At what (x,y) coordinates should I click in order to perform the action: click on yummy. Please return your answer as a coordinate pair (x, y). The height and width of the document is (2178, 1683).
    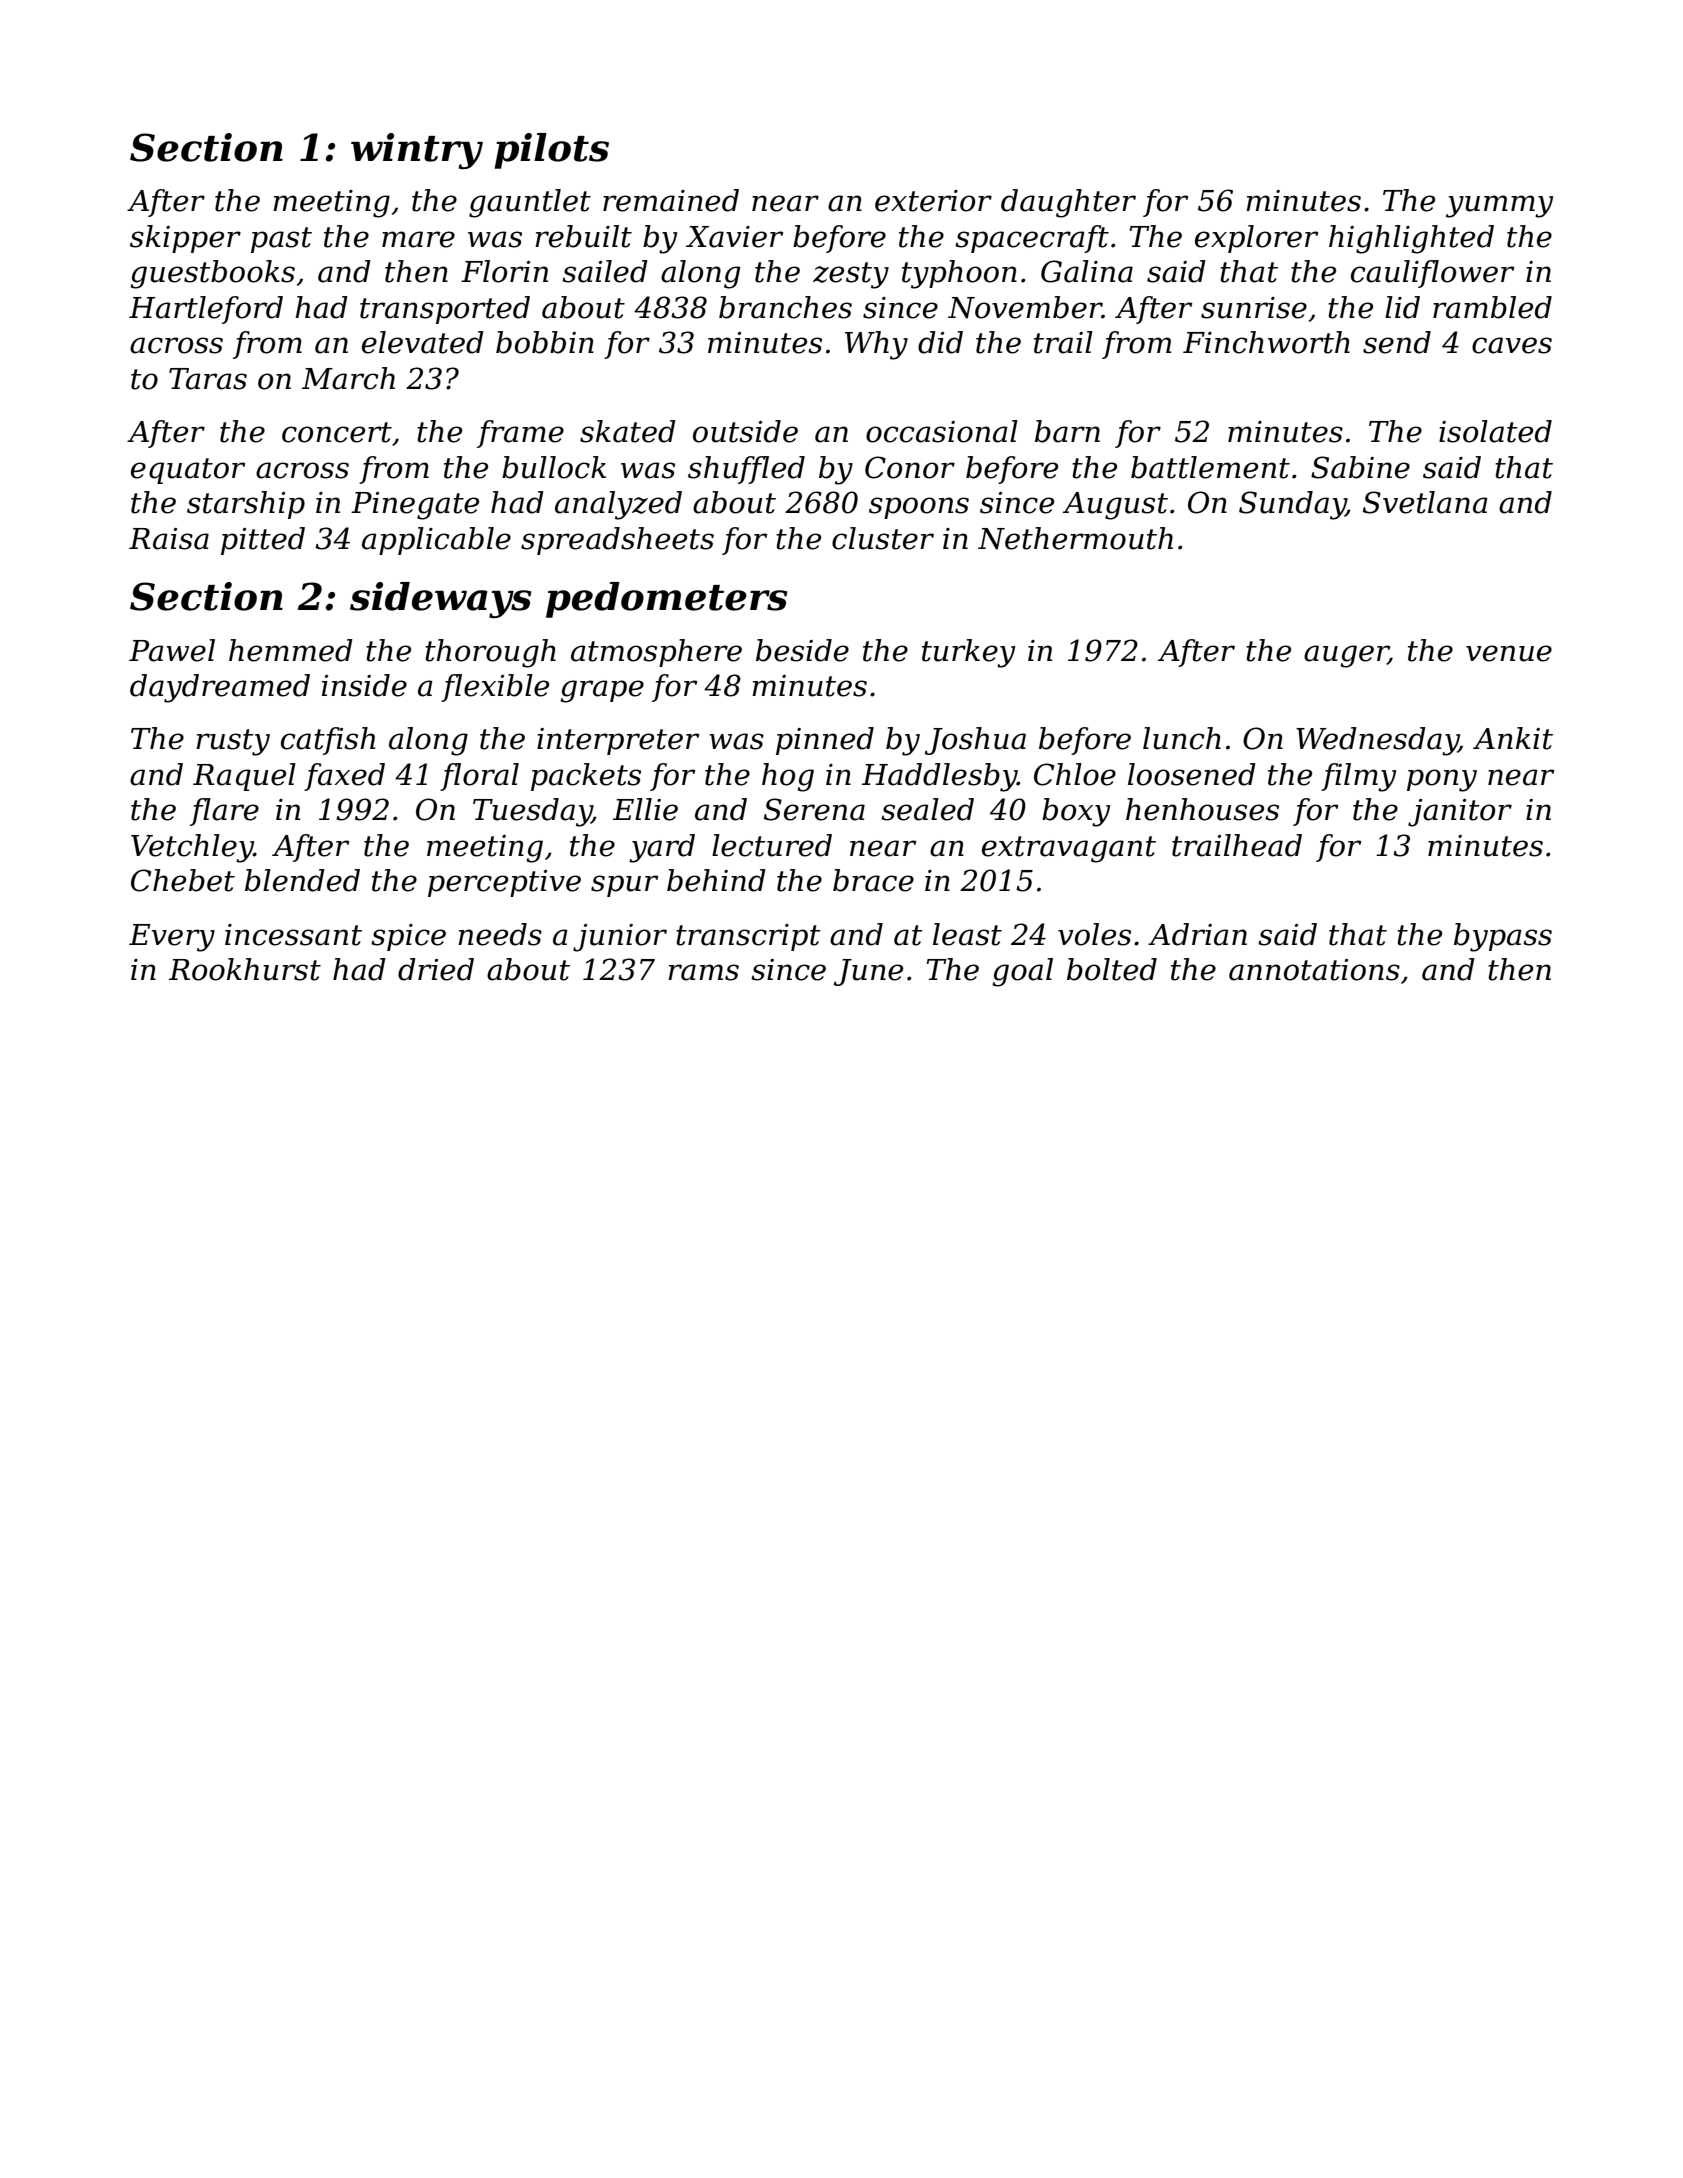
    Looking at the image, I should click on (1499, 206).
